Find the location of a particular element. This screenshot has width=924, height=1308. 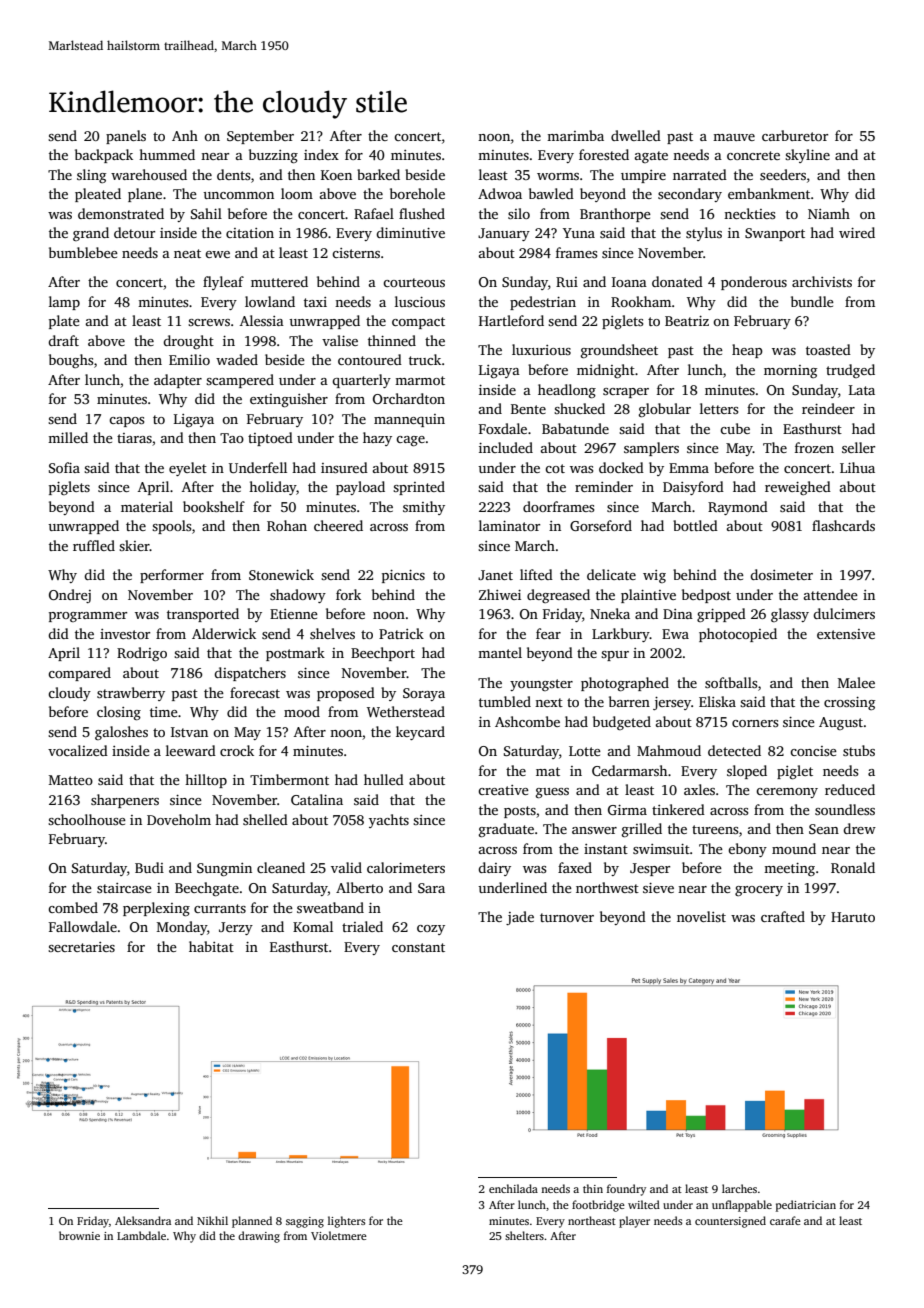

carburetor is located at coordinates (795, 135).
